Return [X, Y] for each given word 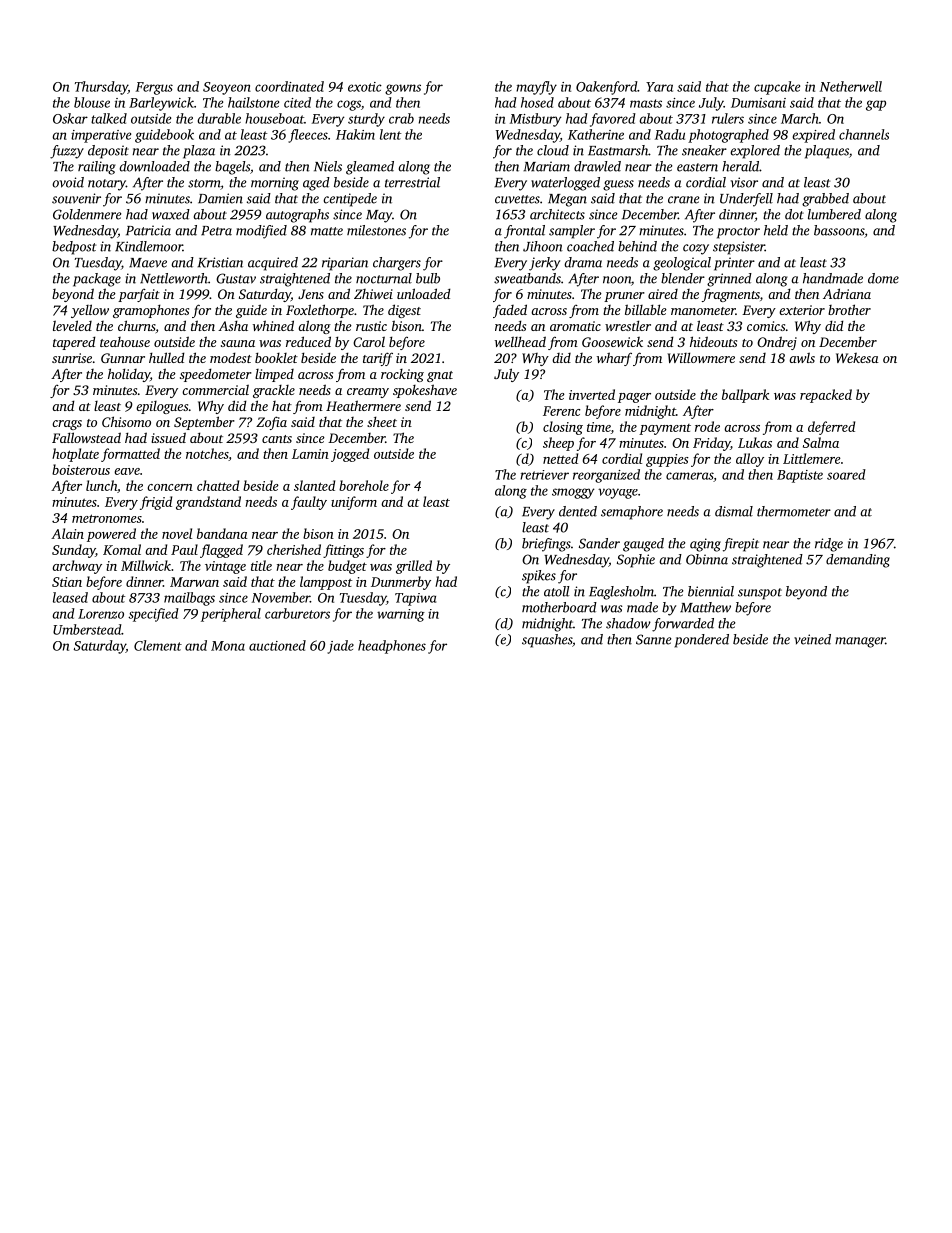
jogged [350, 455]
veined [812, 639]
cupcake [777, 88]
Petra [216, 231]
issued [168, 437]
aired [663, 294]
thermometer [794, 511]
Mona [228, 646]
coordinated [289, 86]
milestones [376, 230]
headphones [392, 647]
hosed [537, 102]
